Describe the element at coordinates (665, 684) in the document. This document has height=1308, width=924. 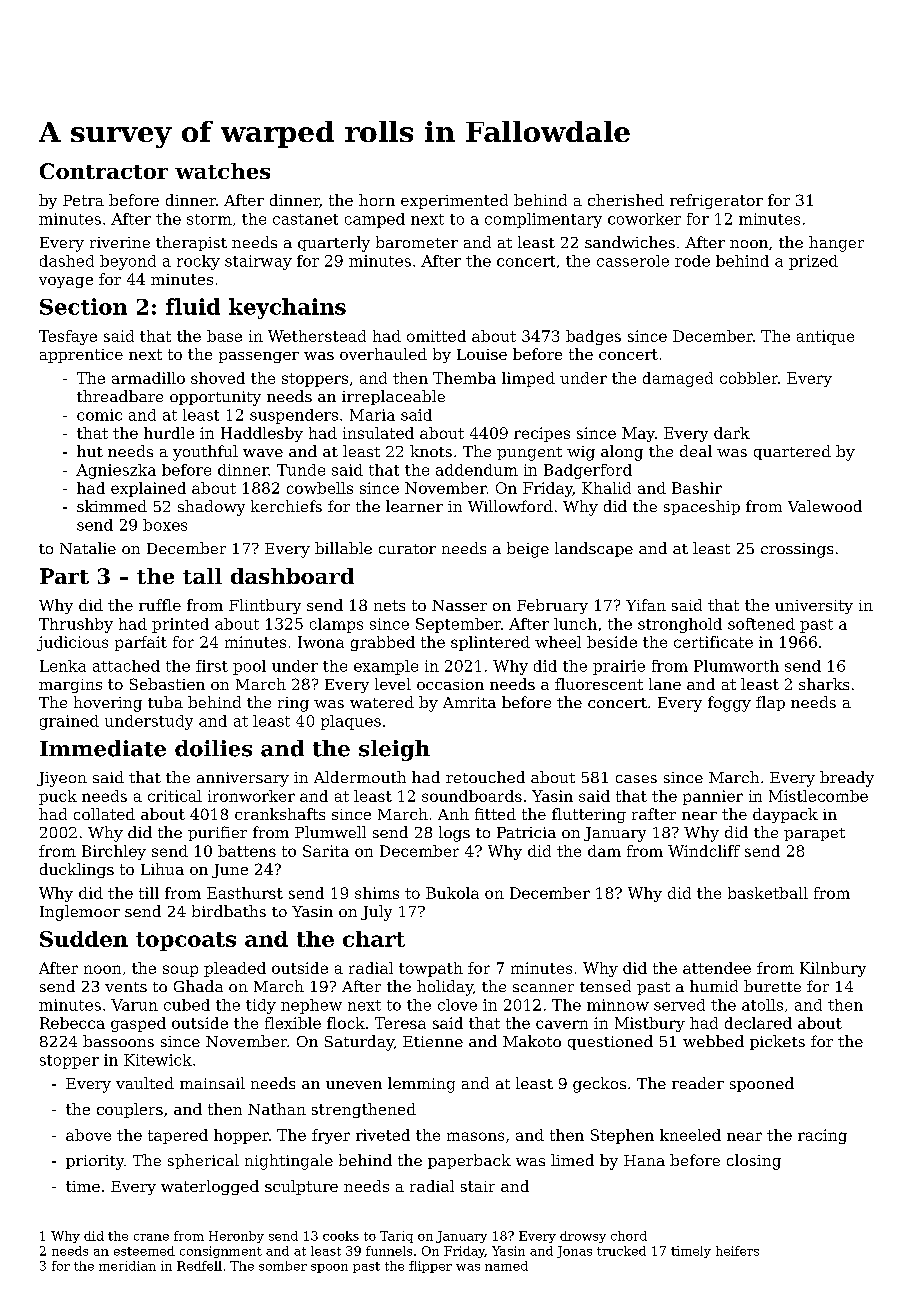
I see `lane` at that location.
